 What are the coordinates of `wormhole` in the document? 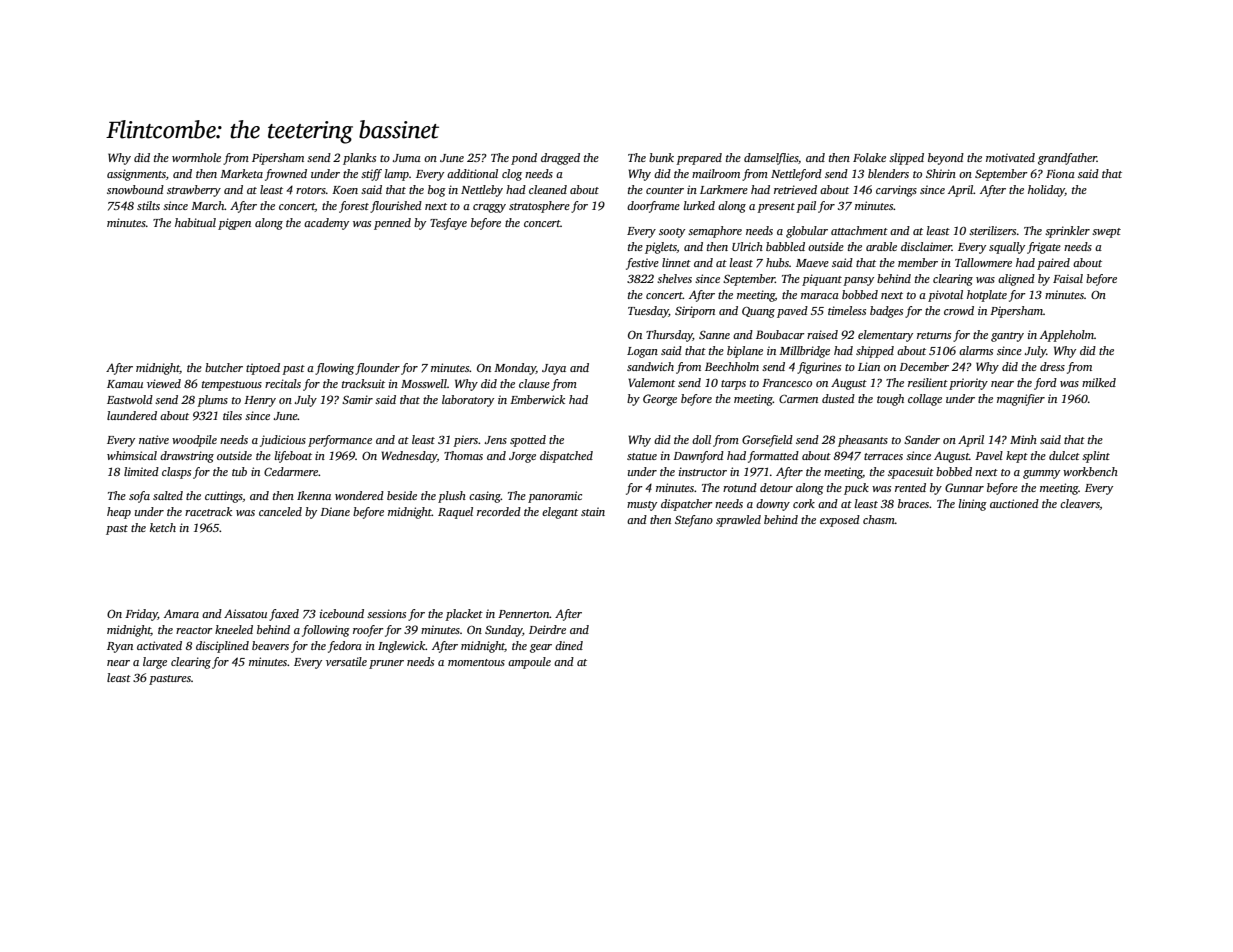 It's located at (196, 157).
